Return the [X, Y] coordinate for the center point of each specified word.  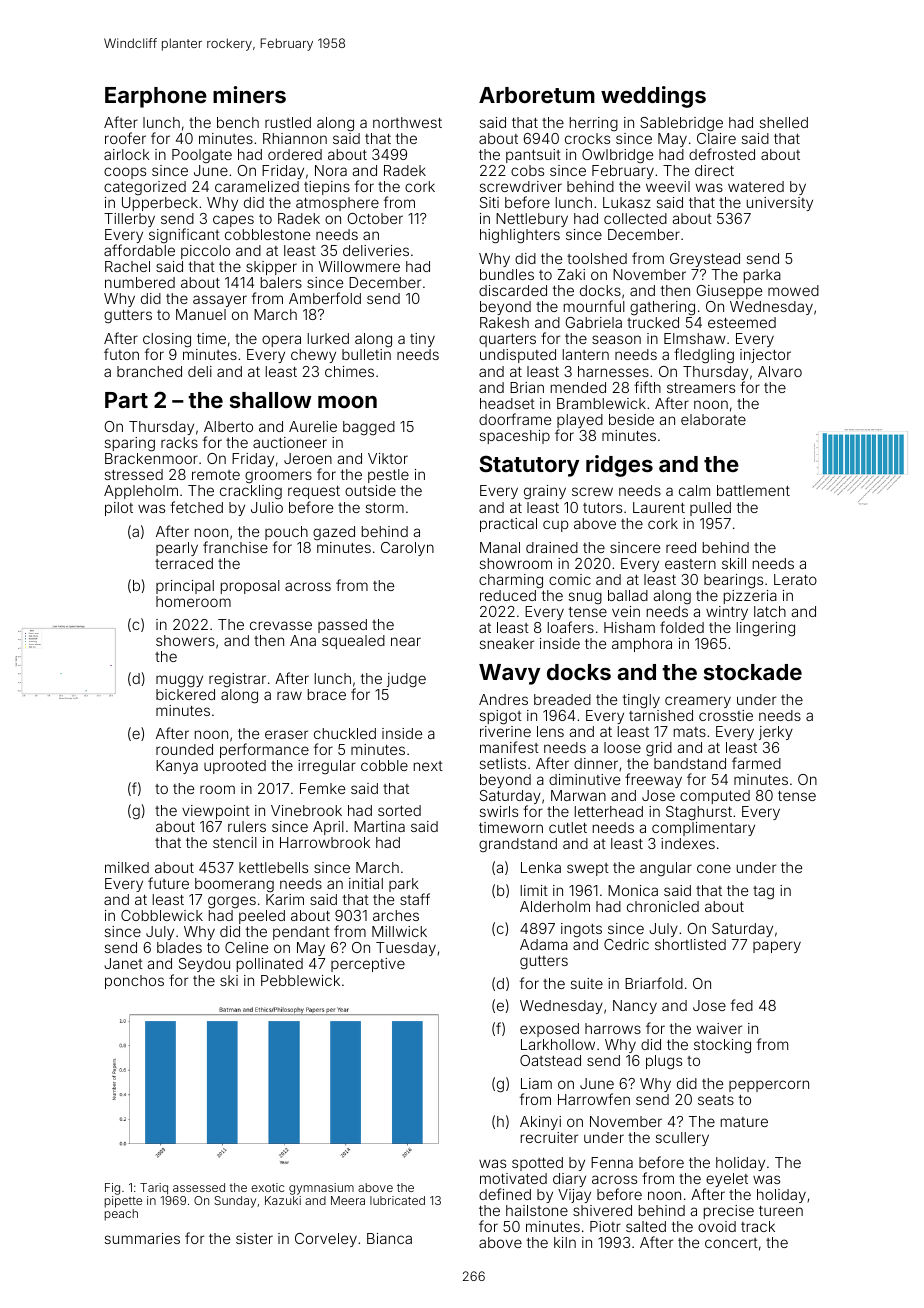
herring [594, 124]
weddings [653, 97]
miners [249, 94]
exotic [267, 1187]
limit [534, 890]
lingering [766, 629]
